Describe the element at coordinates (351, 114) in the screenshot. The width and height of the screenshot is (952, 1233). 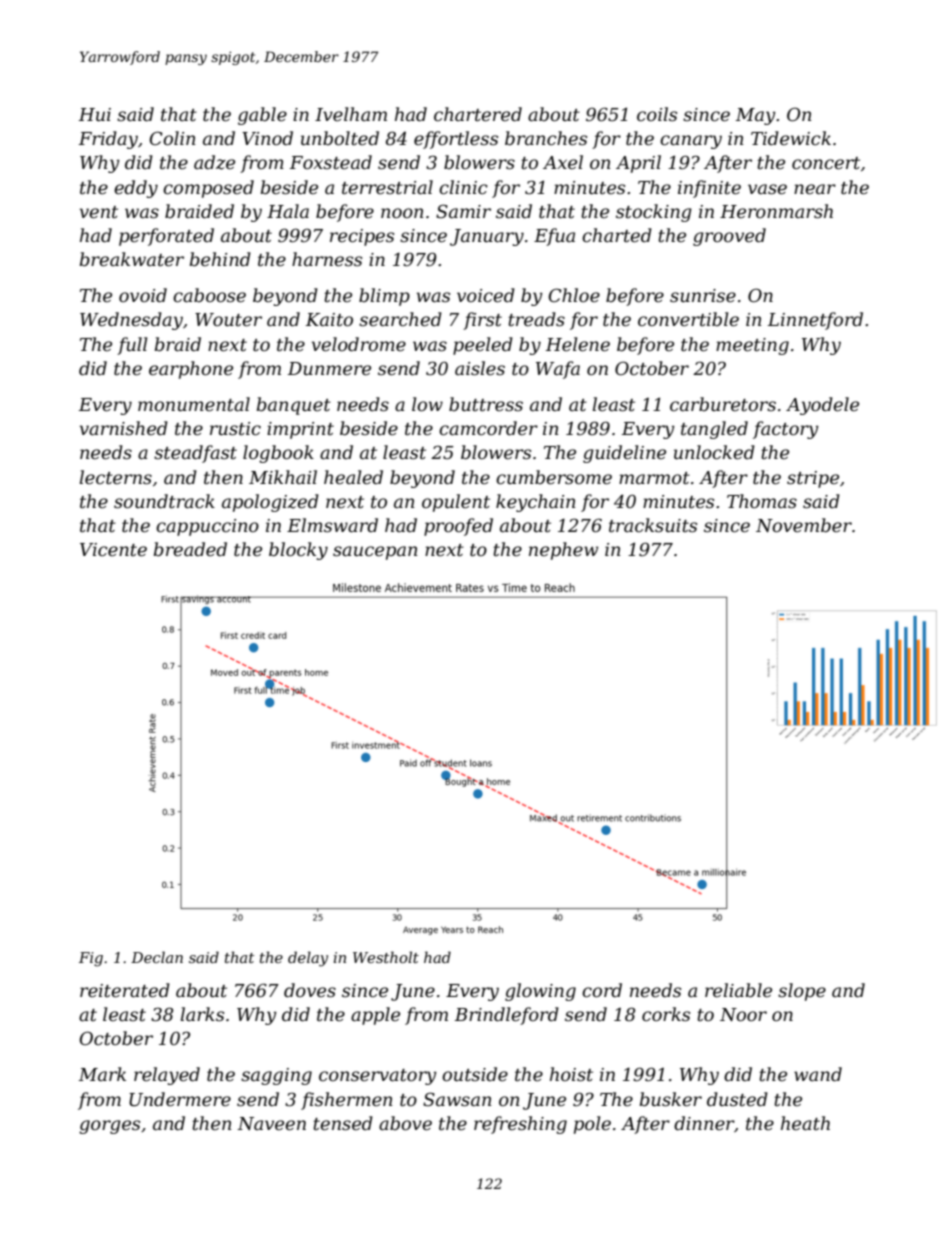
I see `Ivelham` at that location.
